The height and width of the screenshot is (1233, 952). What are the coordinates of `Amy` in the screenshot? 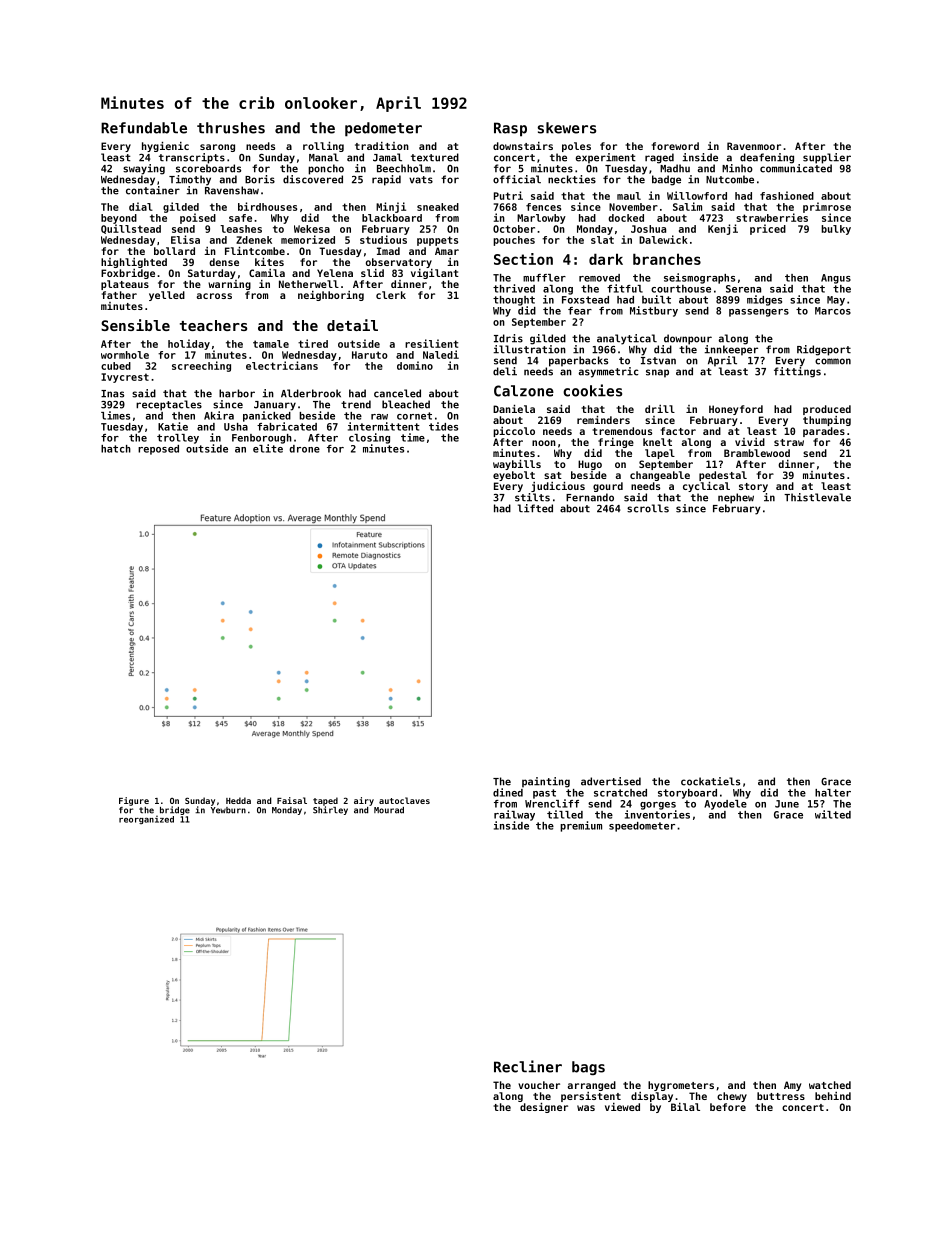 It's located at (792, 1086).
